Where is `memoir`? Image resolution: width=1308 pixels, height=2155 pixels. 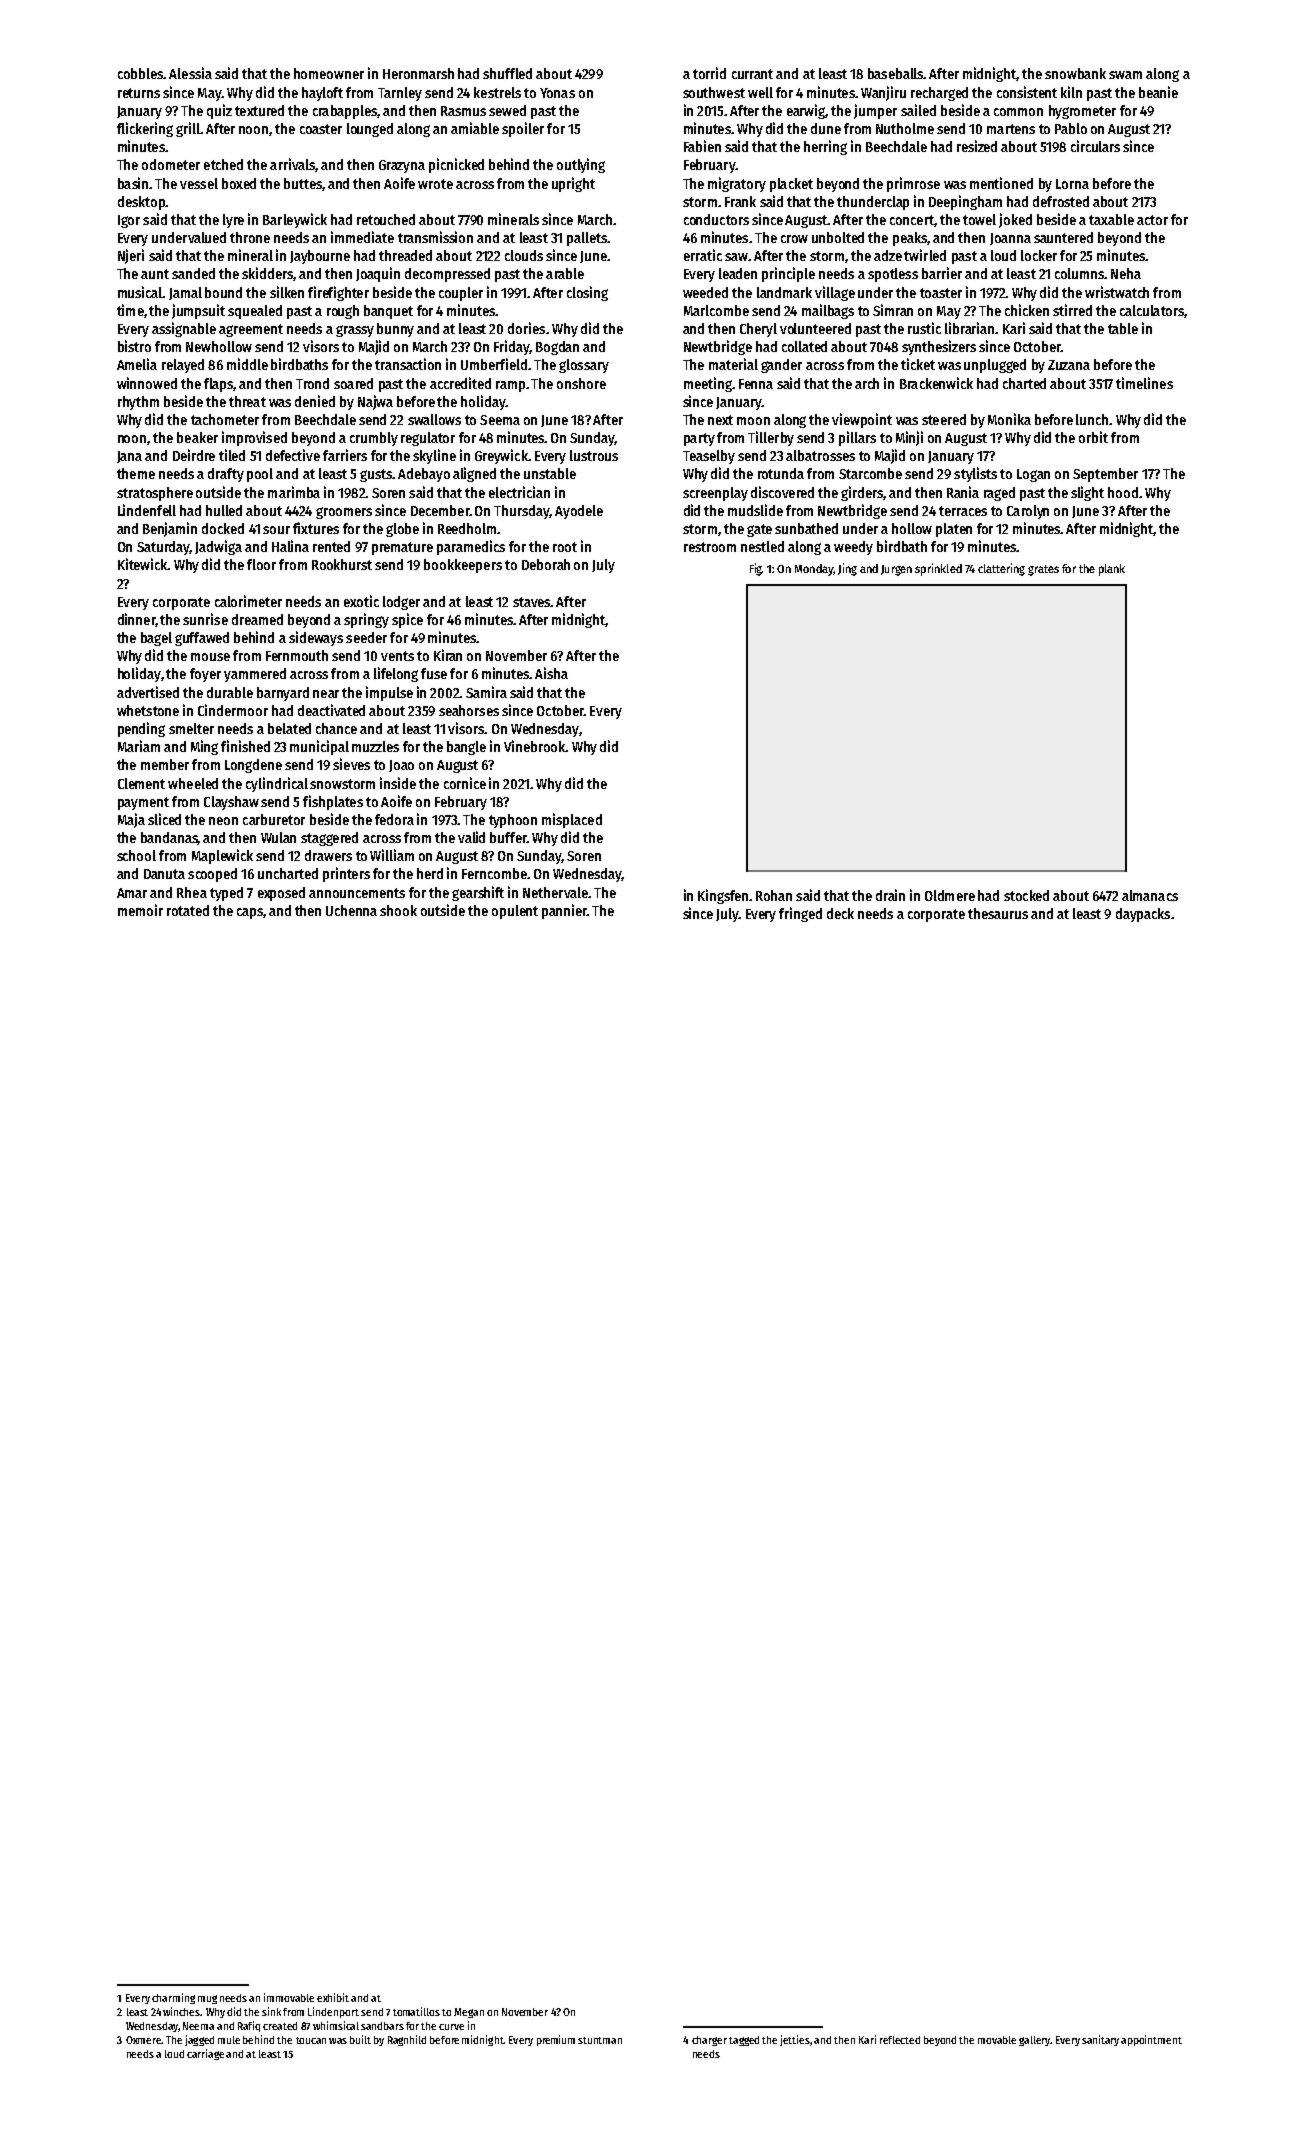 memoir is located at coordinates (140, 910).
